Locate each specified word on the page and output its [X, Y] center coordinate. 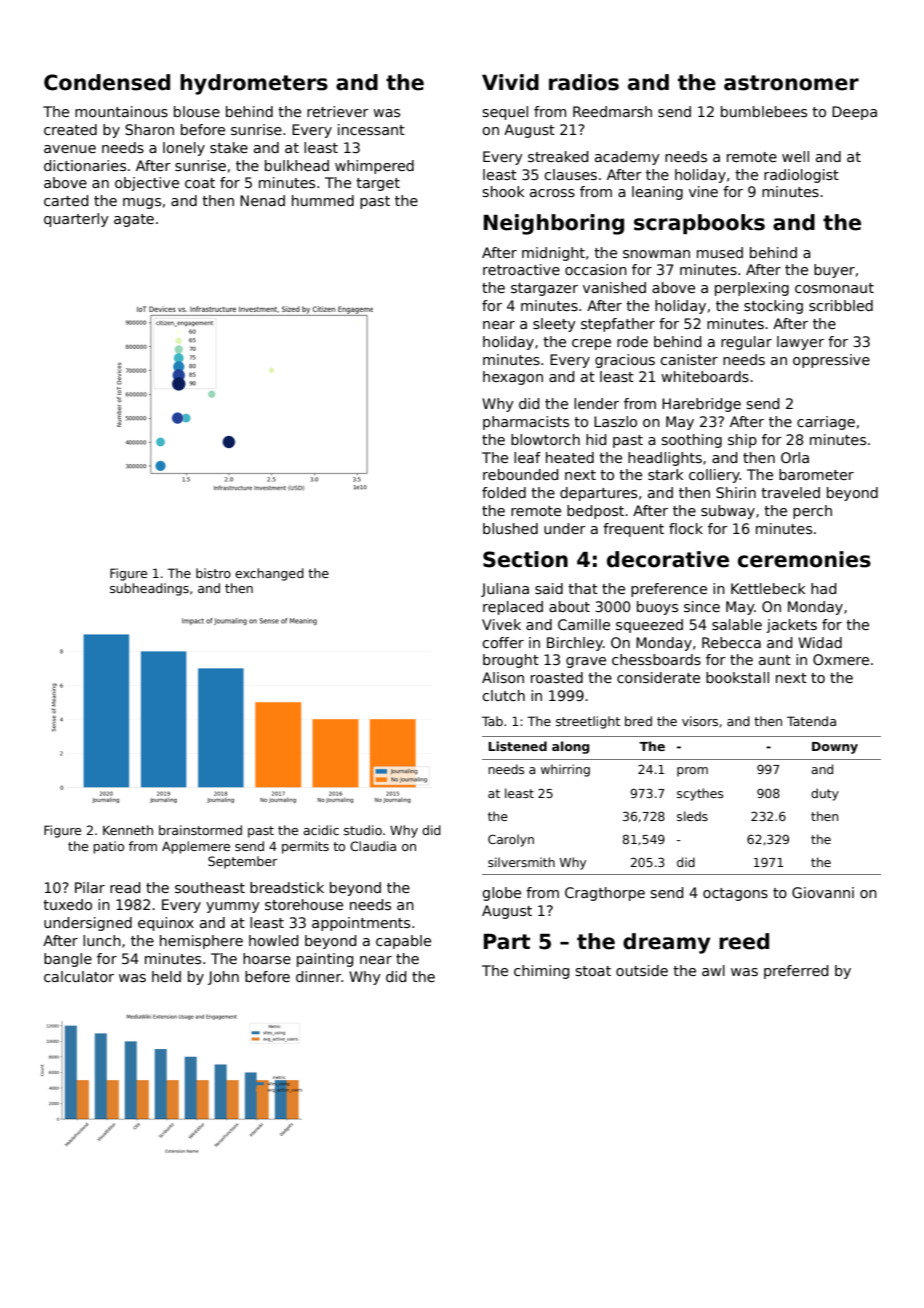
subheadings [149, 589]
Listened [517, 746]
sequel [505, 113]
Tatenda [811, 721]
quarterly [76, 220]
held [166, 976]
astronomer [791, 83]
